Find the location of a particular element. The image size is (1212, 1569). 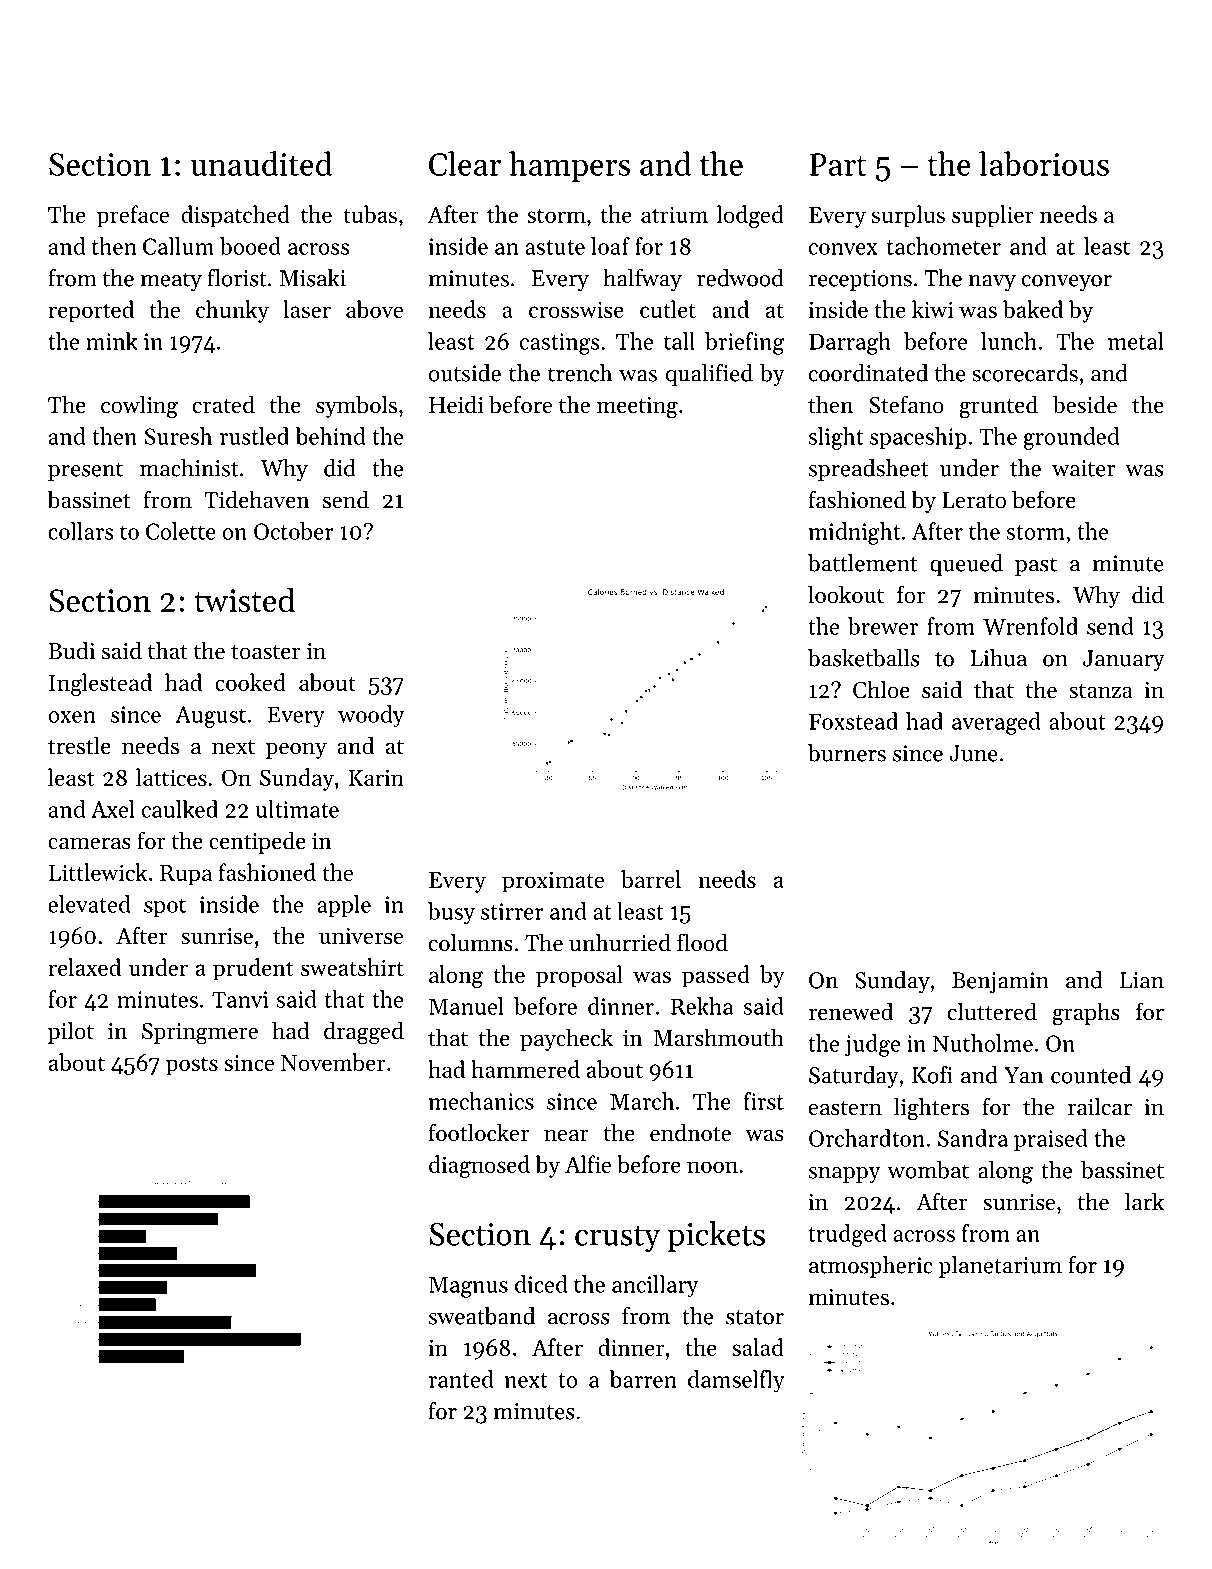

queued is located at coordinates (966, 565).
